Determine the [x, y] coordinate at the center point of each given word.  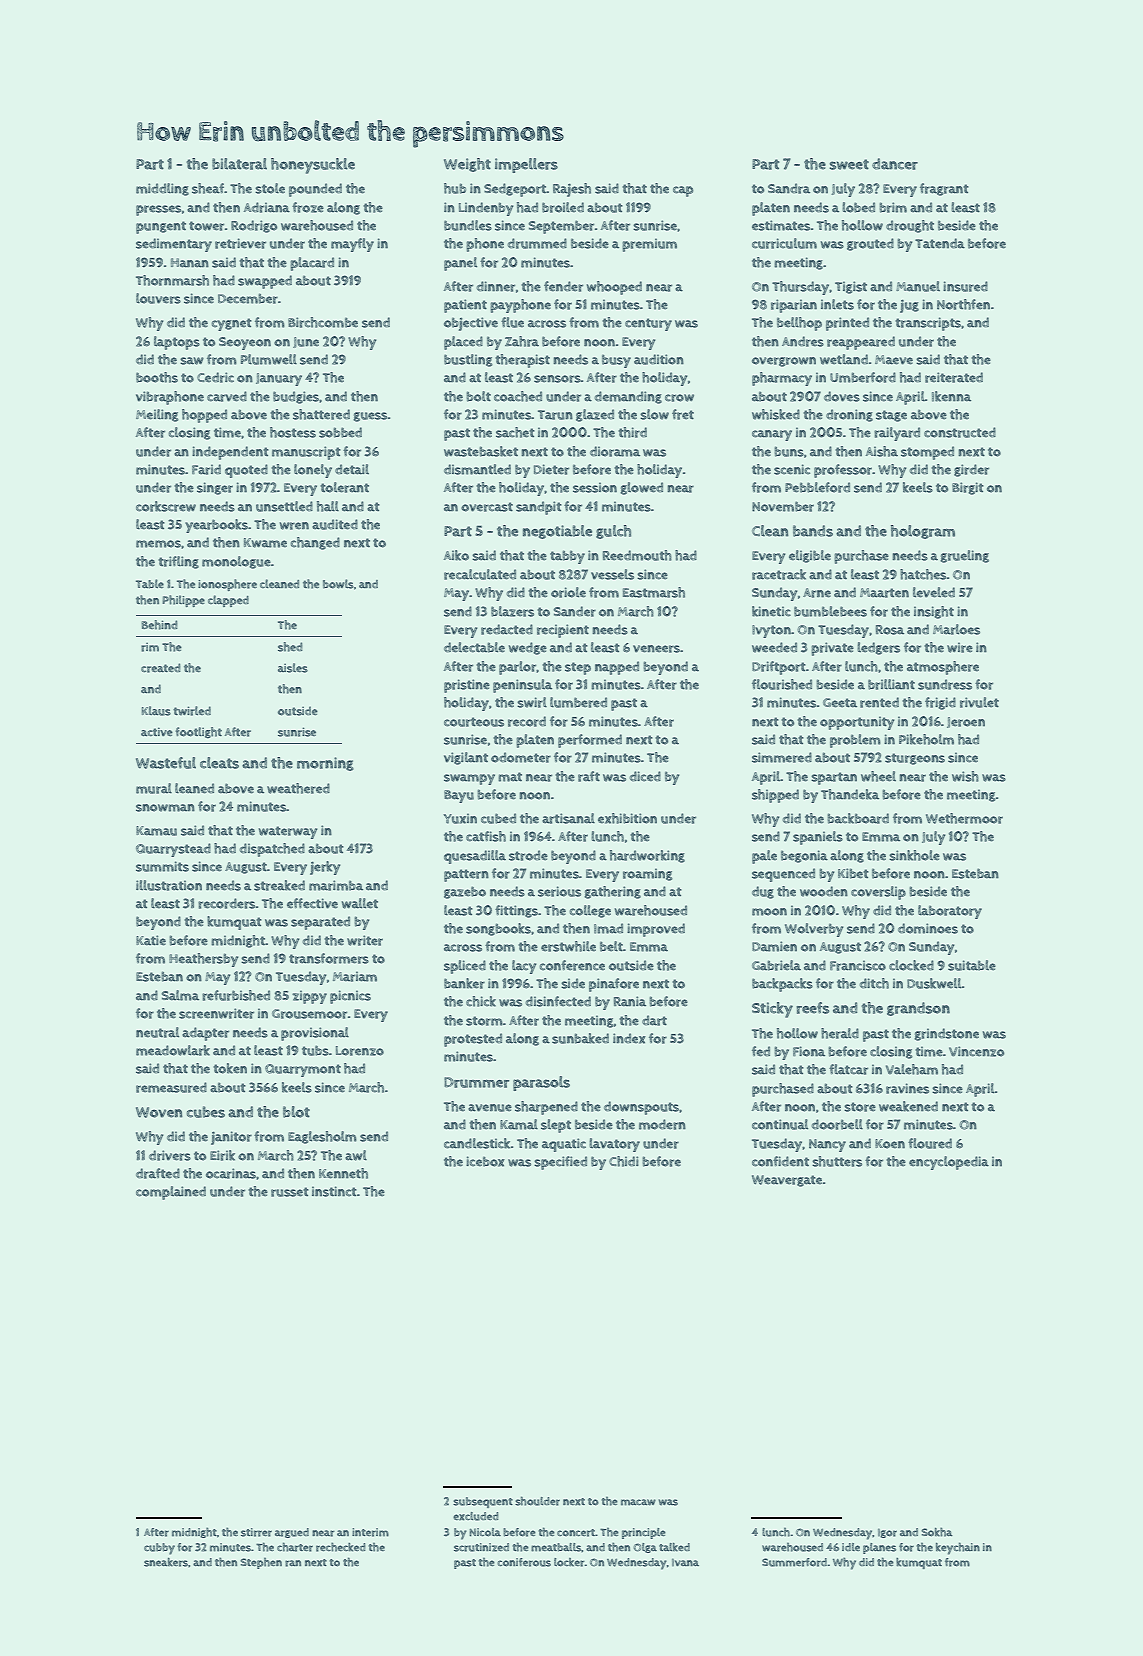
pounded [315, 190]
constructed [960, 432]
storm [484, 1021]
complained [171, 1193]
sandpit [538, 508]
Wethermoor [964, 818]
